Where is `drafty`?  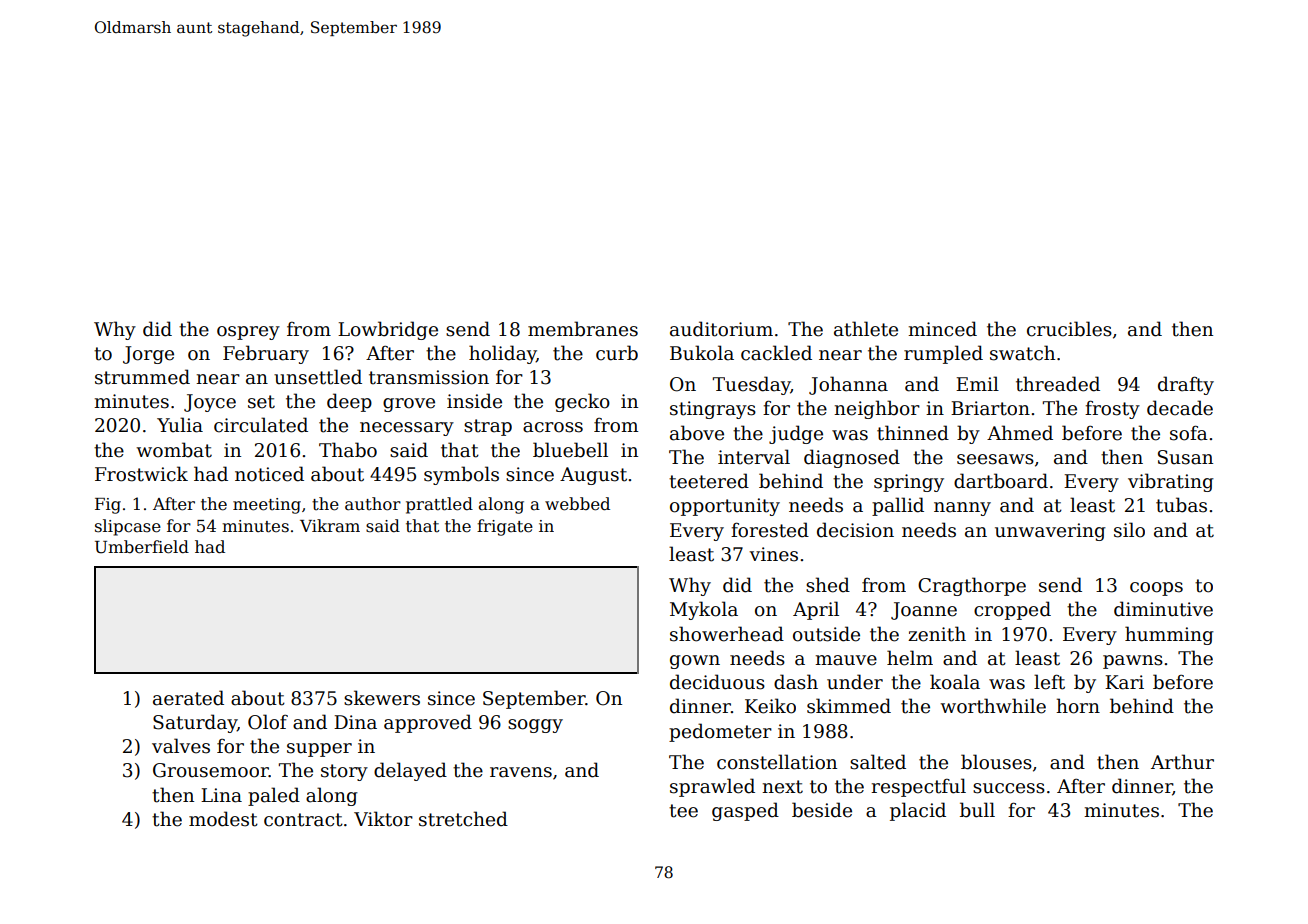 drafty is located at coordinates (1186, 385).
